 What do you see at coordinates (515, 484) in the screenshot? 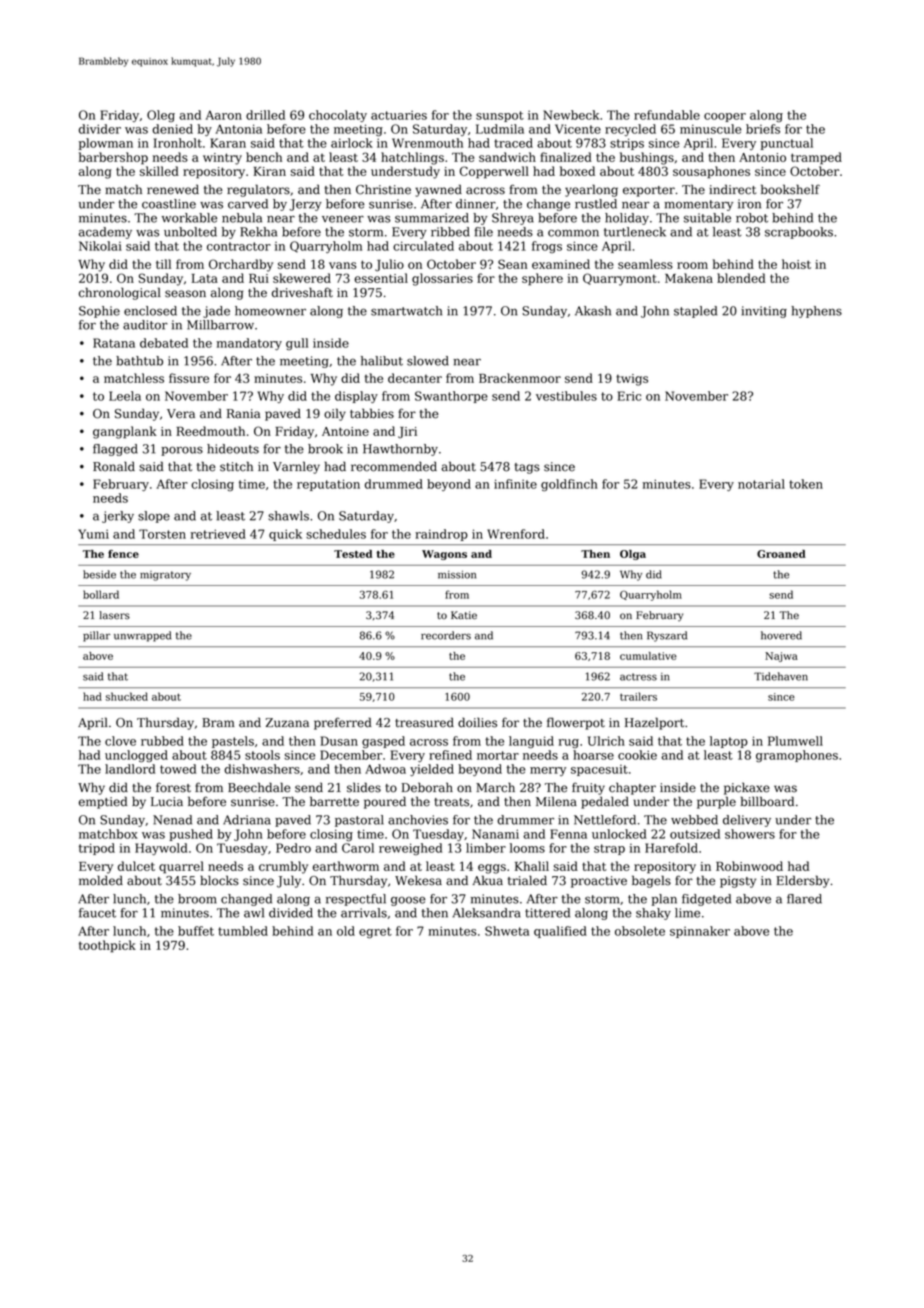
I see `infinite` at bounding box center [515, 484].
